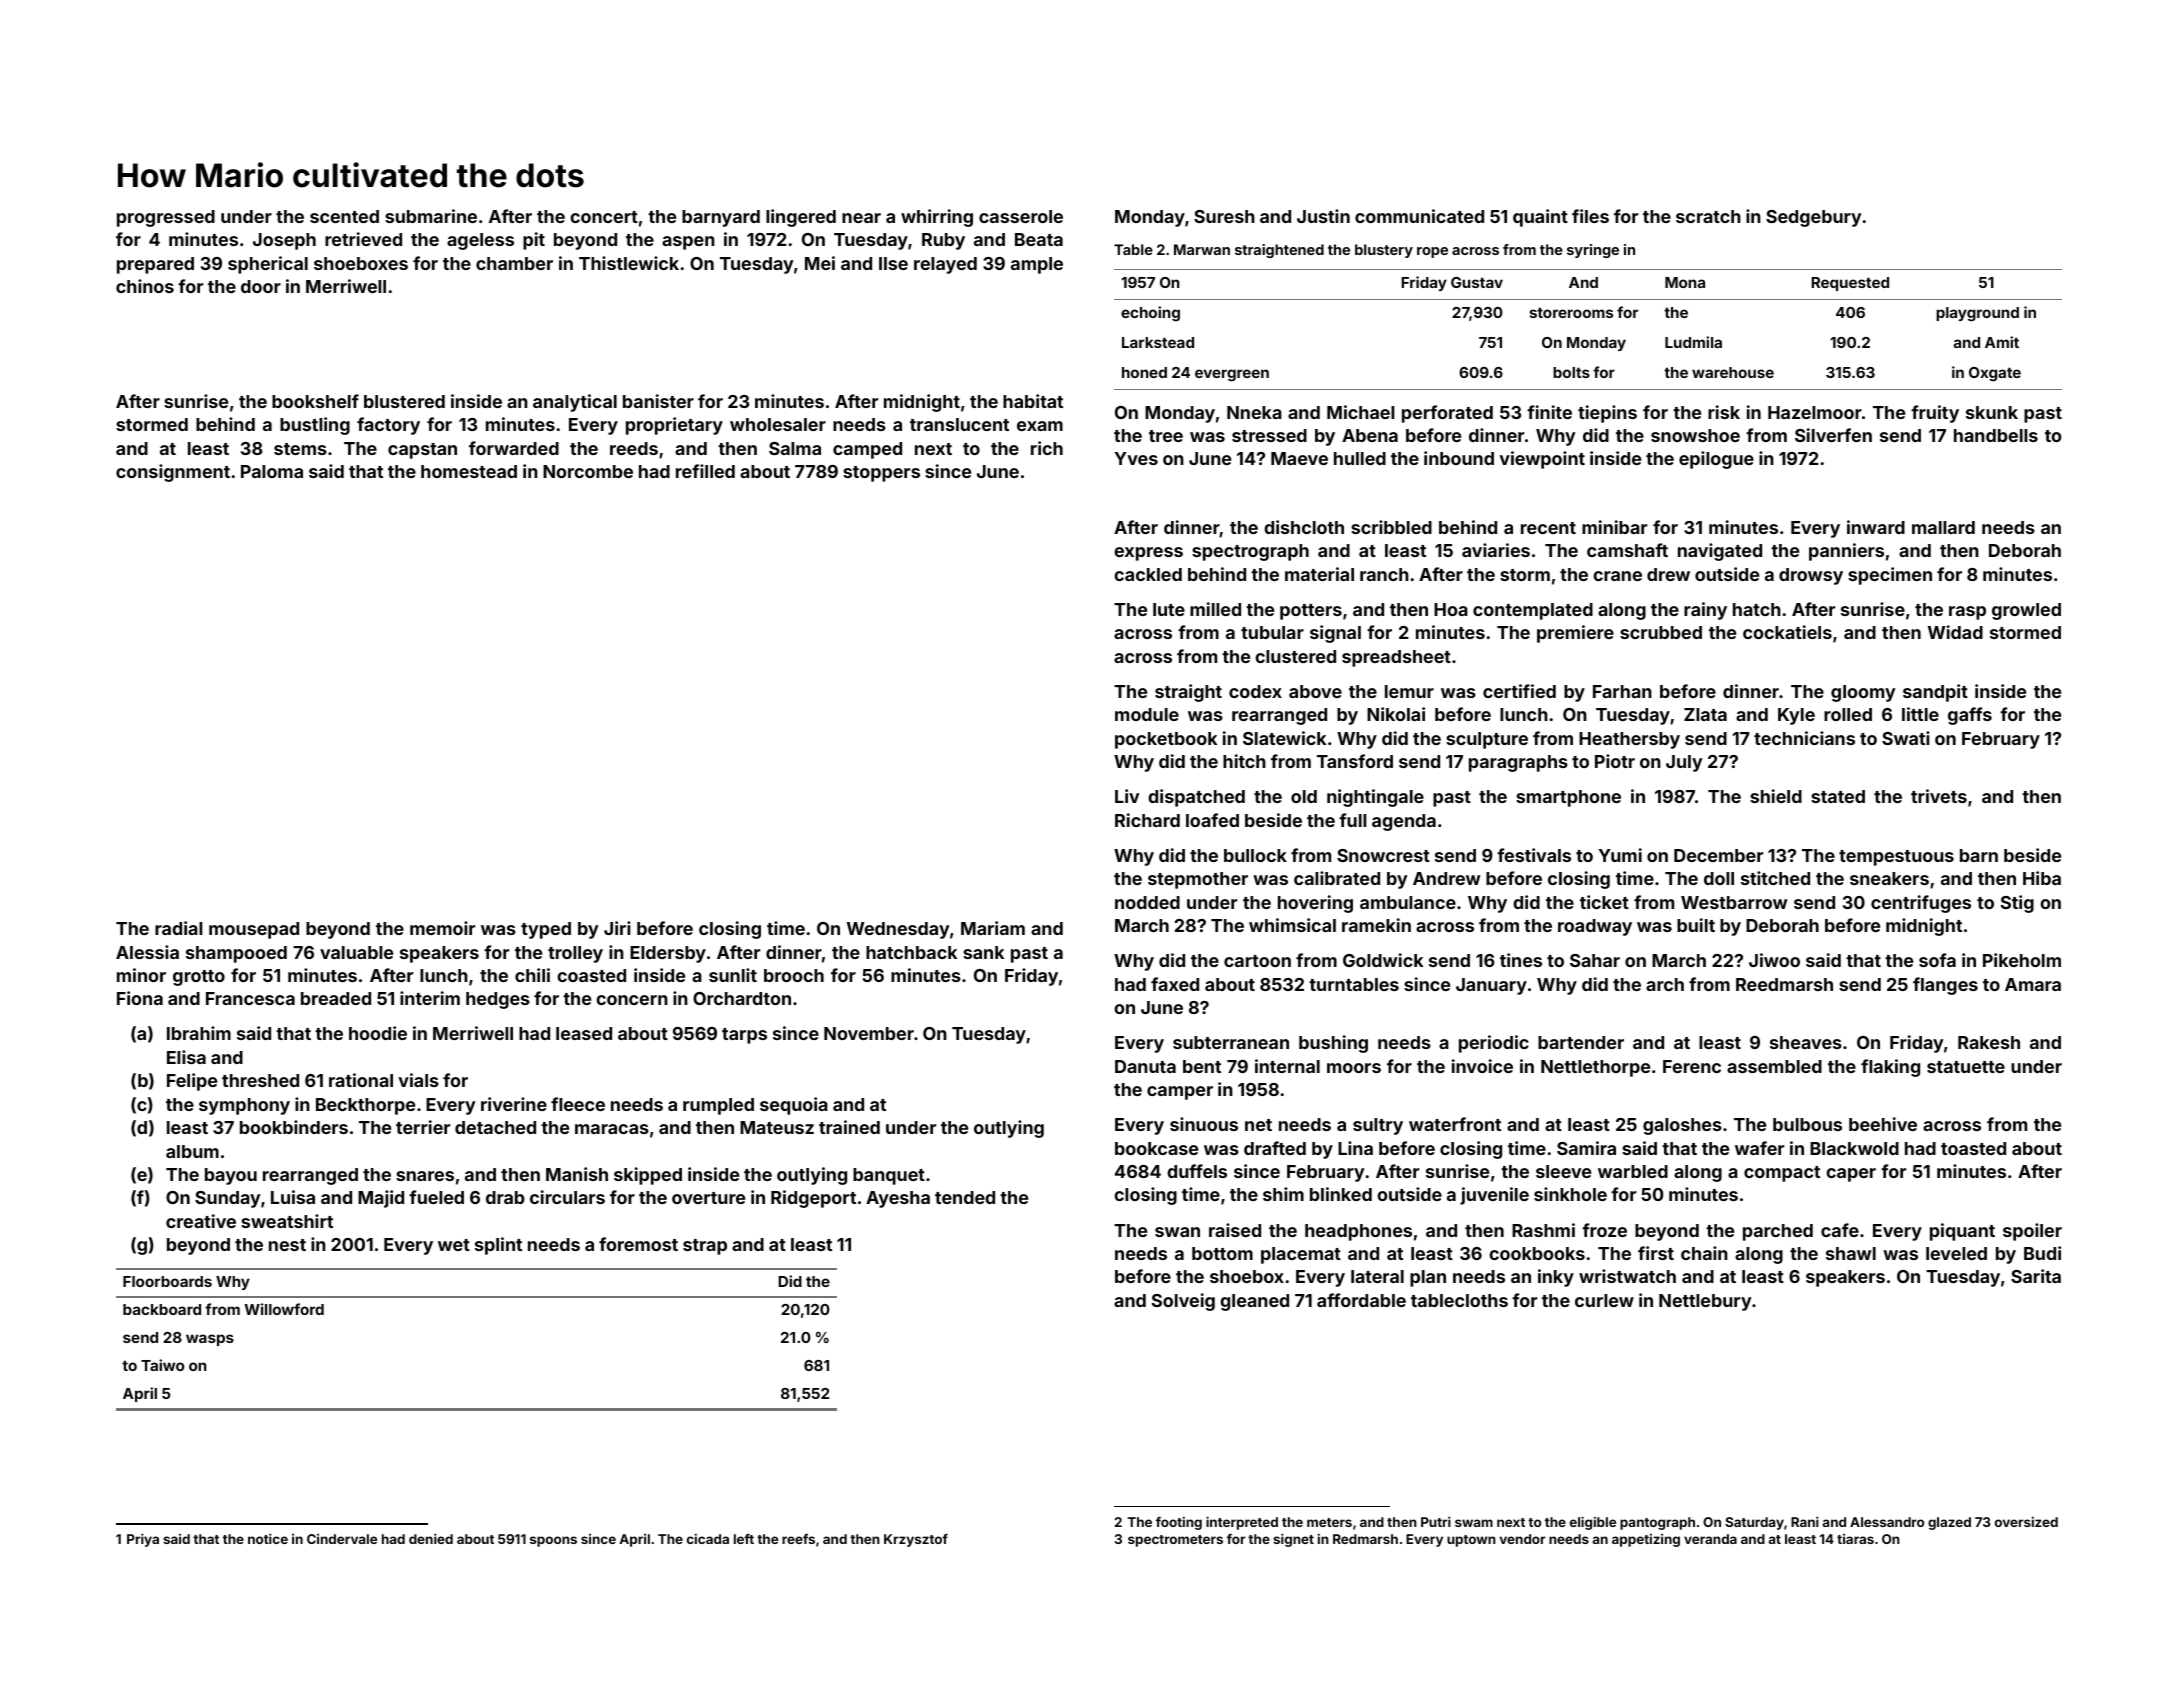 Image resolution: width=2178 pixels, height=1683 pixels. Describe the element at coordinates (1147, 714) in the document. I see `module` at that location.
